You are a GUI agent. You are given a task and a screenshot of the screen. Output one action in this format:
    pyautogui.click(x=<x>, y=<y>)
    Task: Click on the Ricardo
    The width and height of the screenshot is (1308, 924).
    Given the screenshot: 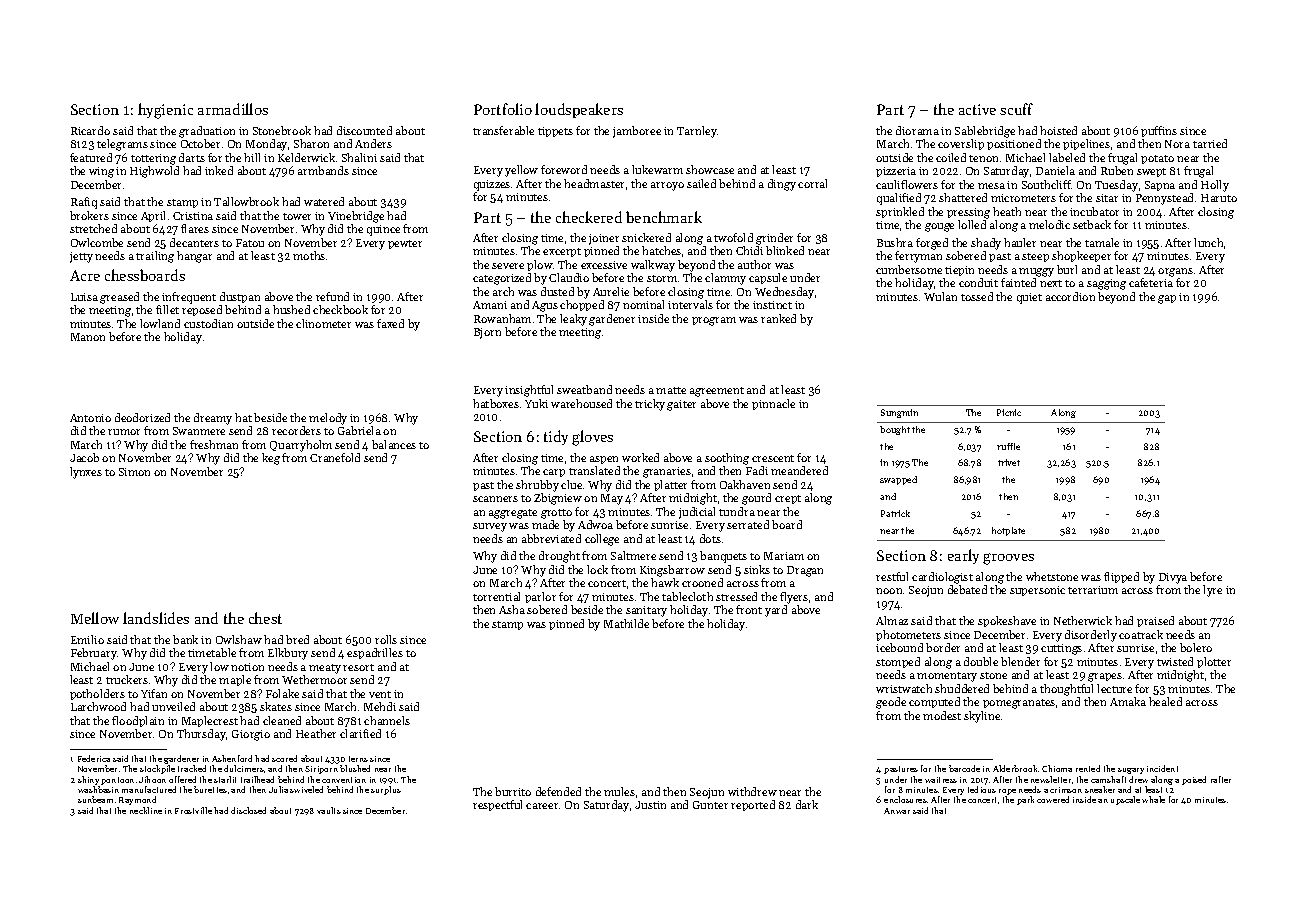 What is the action you would take?
    pyautogui.click(x=90, y=130)
